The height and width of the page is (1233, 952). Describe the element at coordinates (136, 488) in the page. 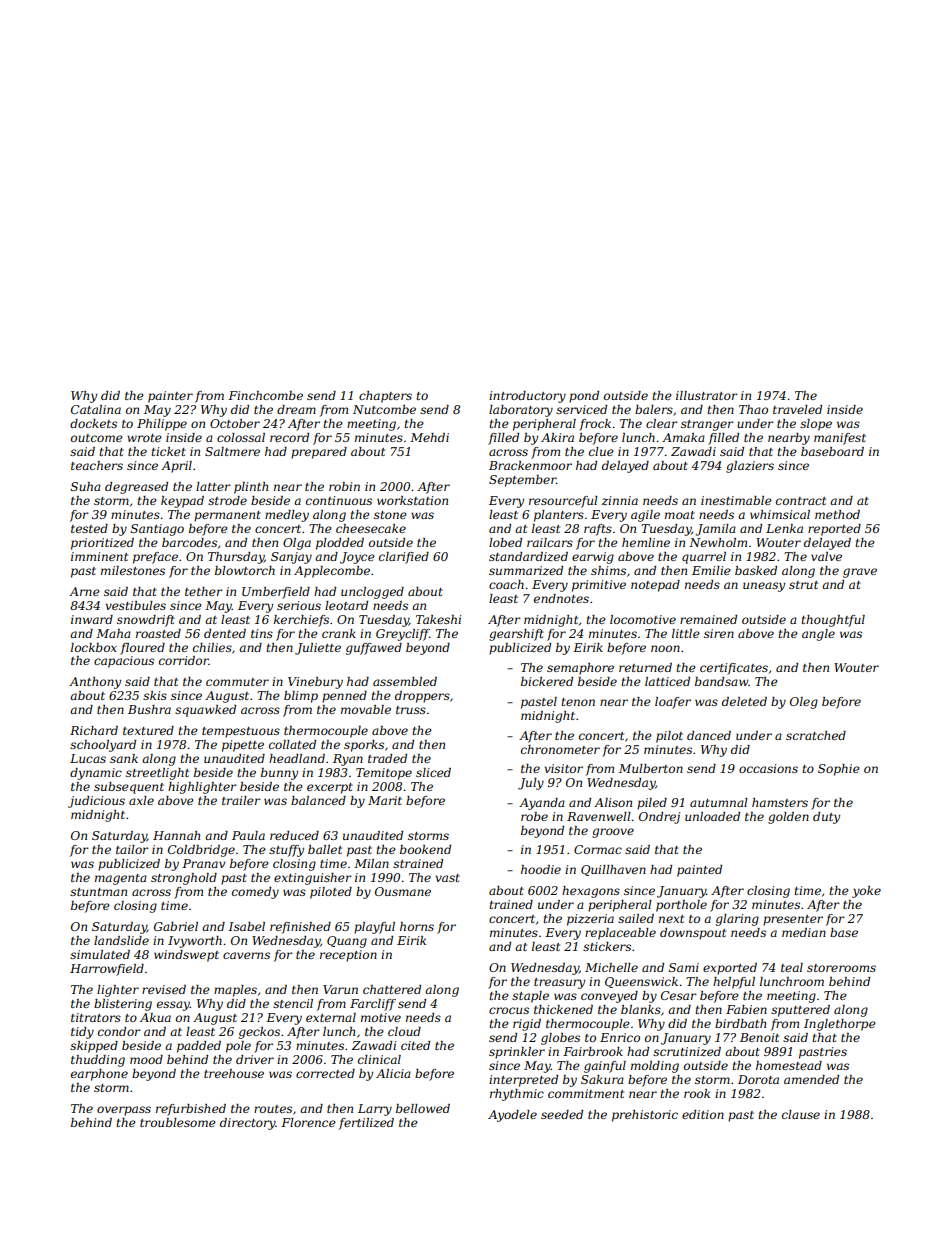

I see `degreased` at that location.
